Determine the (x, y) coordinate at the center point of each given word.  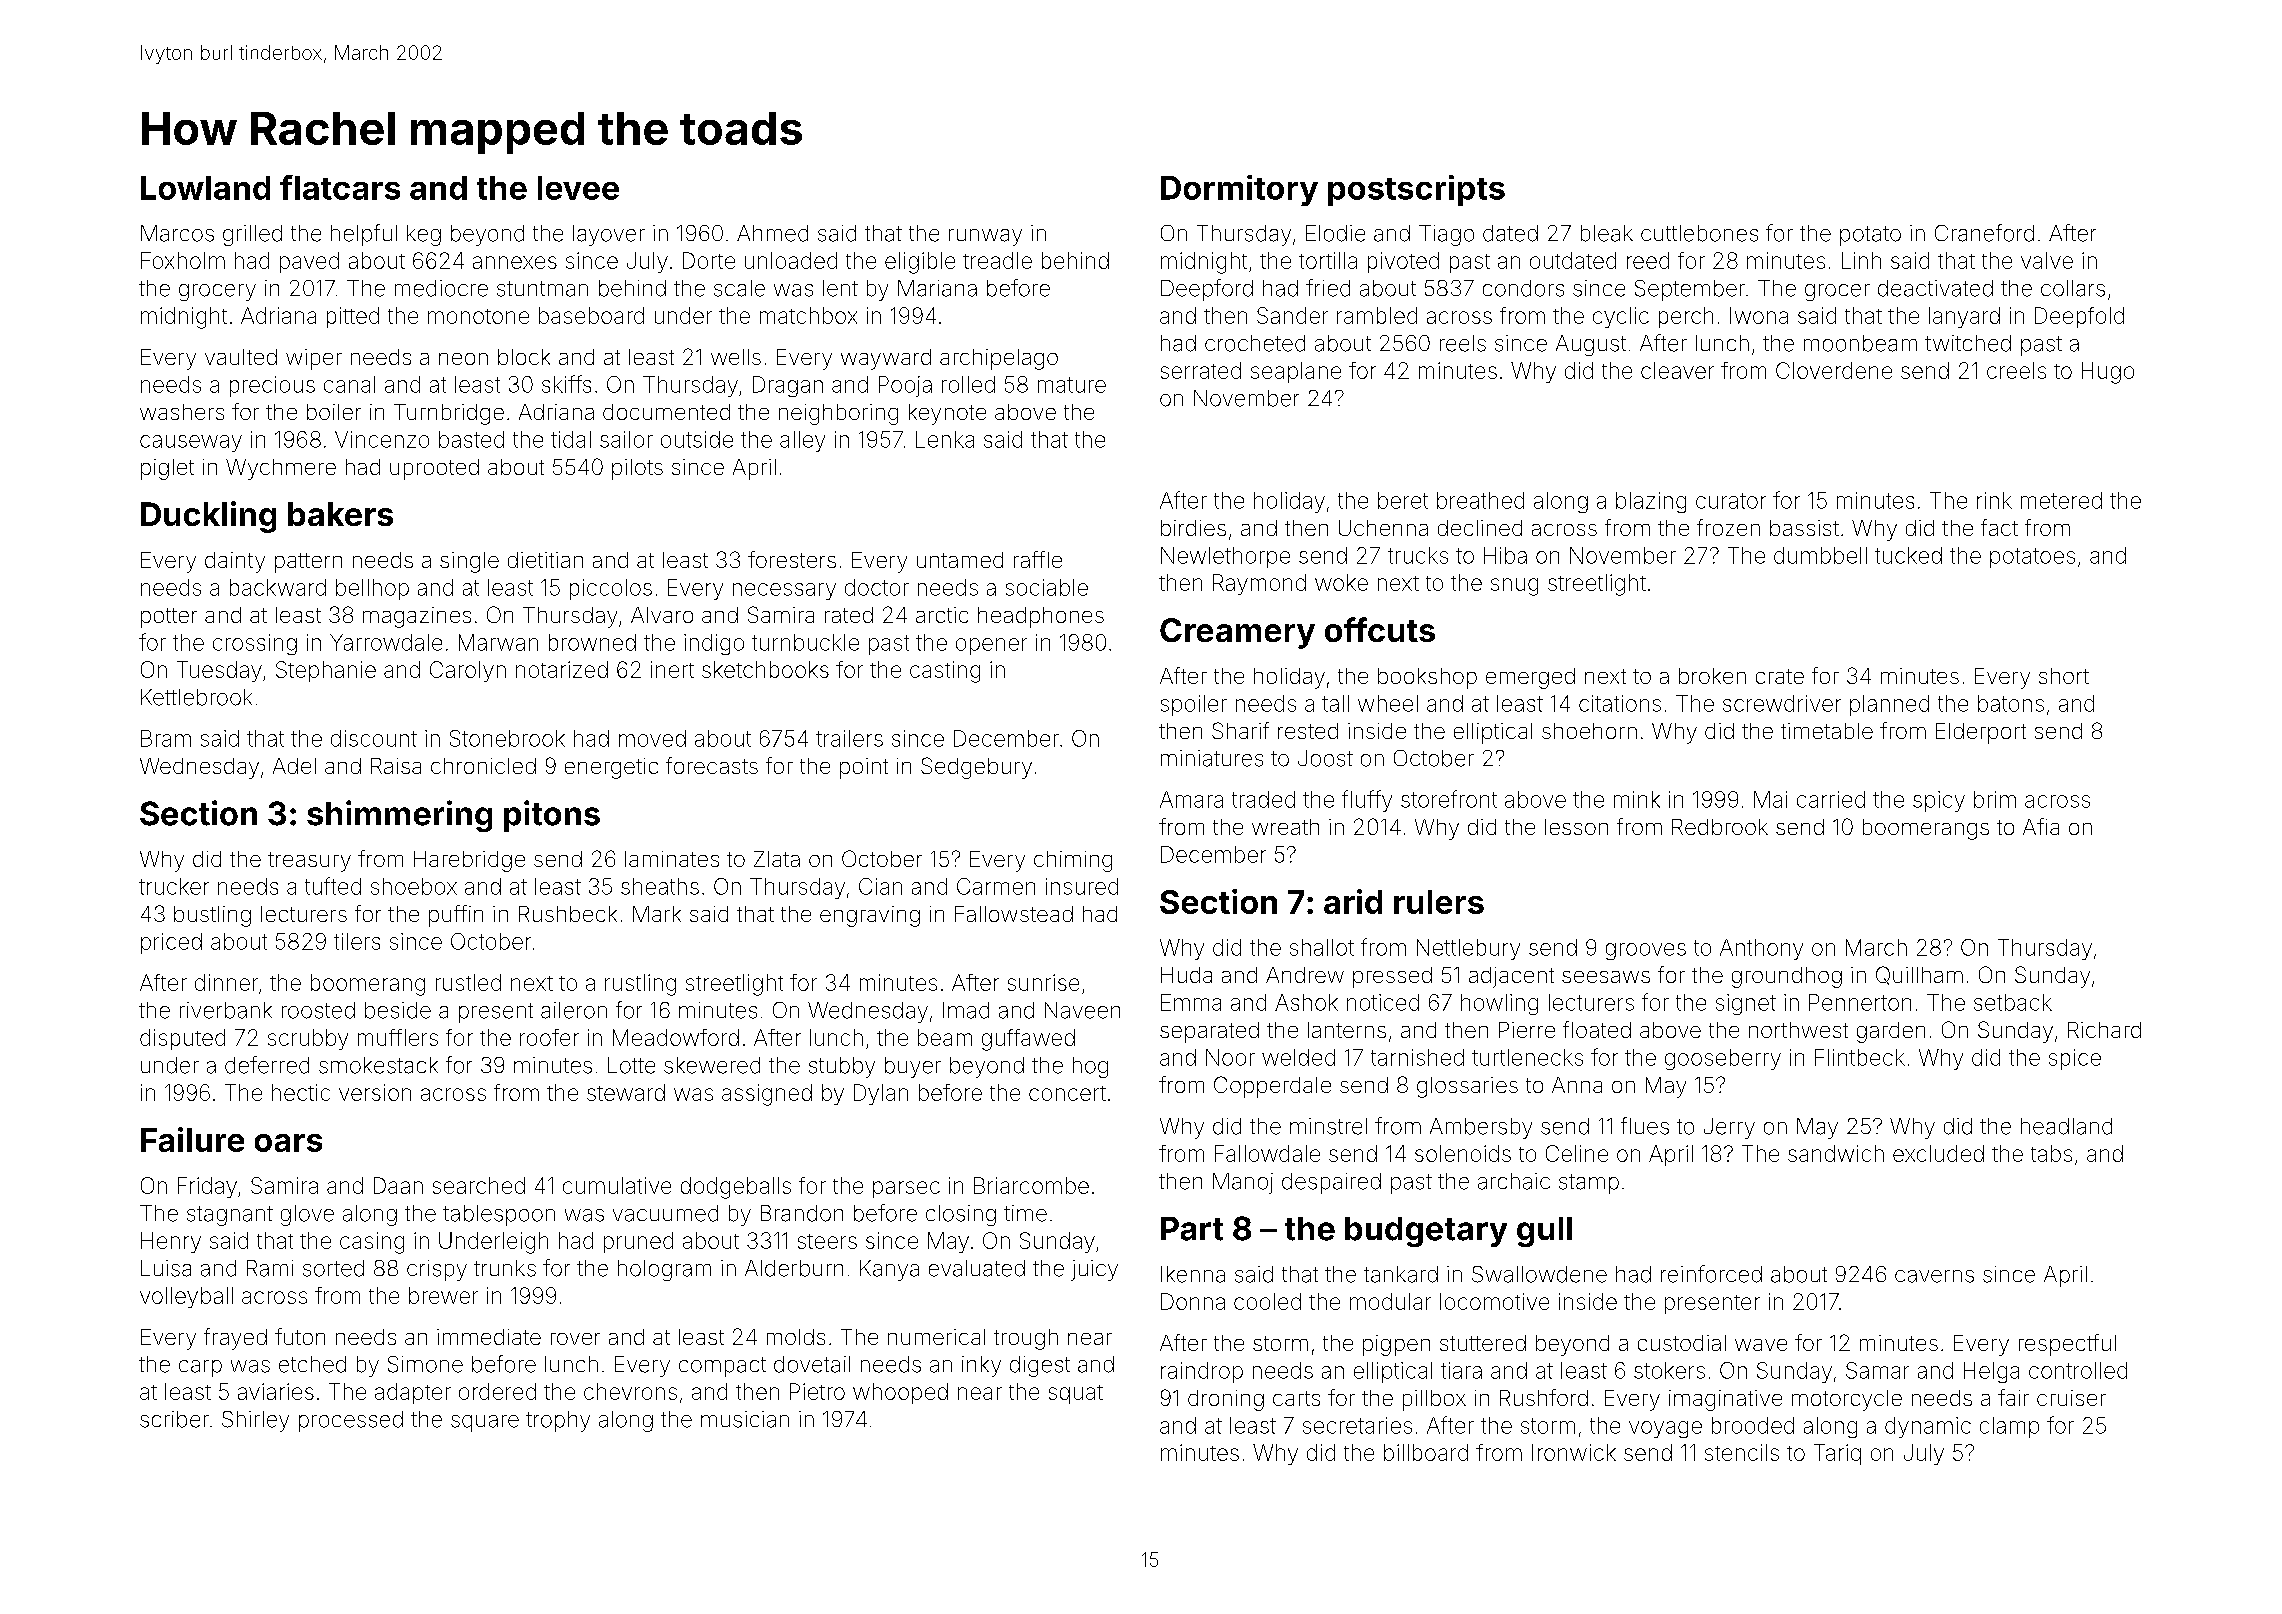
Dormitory (1239, 190)
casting (945, 672)
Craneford (1984, 233)
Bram (166, 738)
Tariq (1837, 1454)
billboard (1426, 1452)
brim (1995, 799)
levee (578, 188)
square (485, 1423)
